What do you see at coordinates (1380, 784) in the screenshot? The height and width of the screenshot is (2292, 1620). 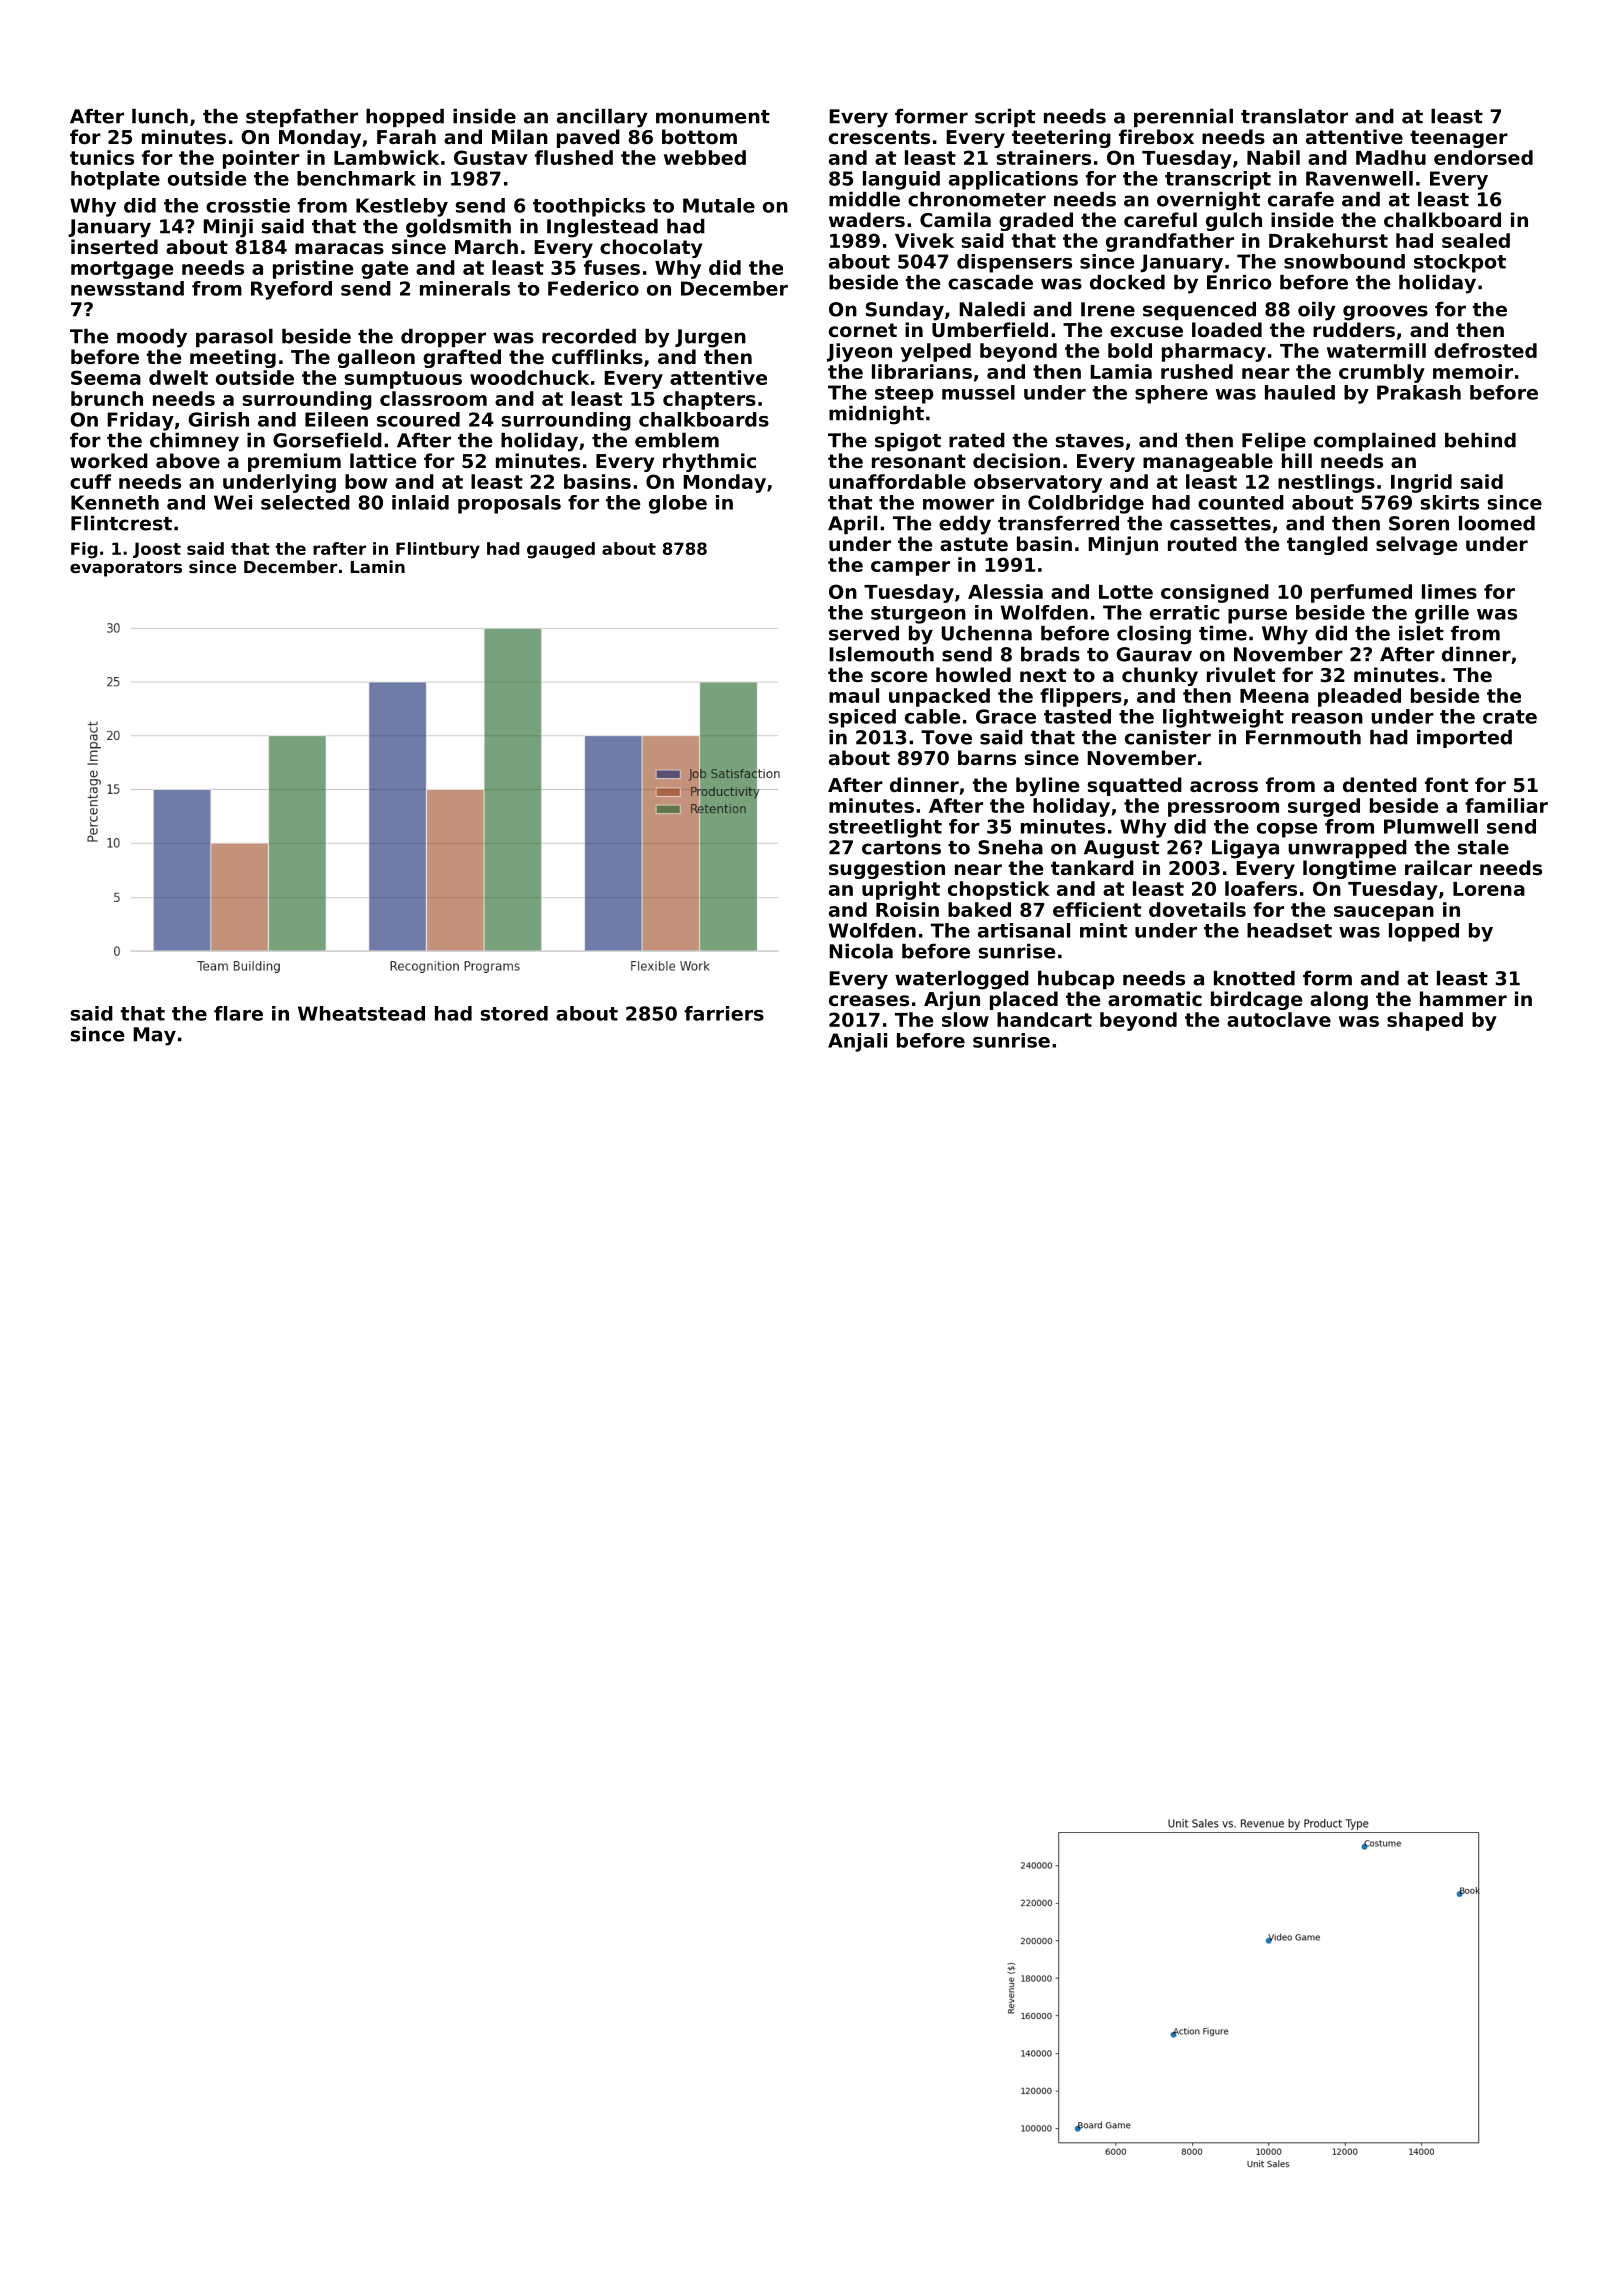 I see `dented` at bounding box center [1380, 784].
